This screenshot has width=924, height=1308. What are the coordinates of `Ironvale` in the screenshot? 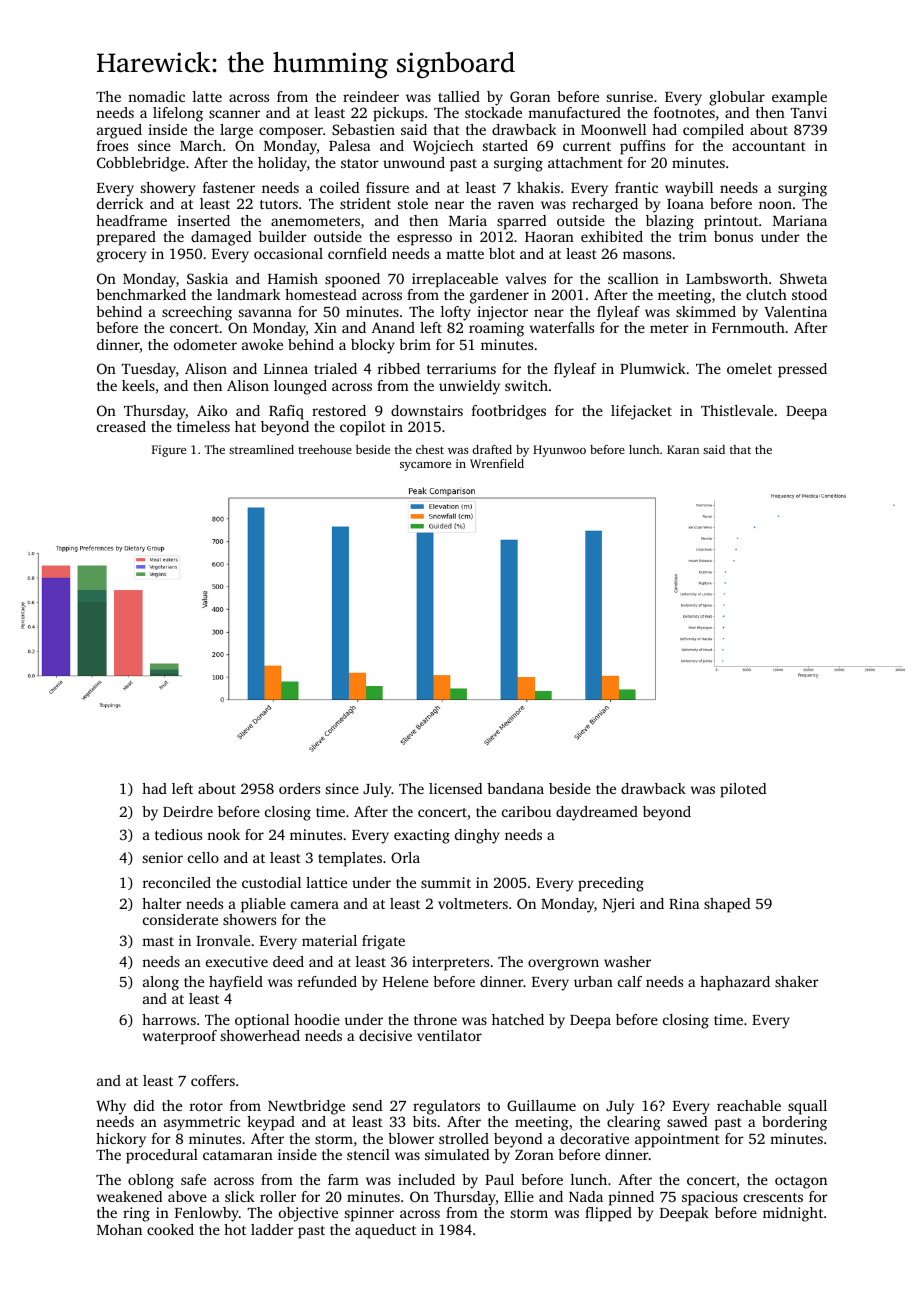 It's located at (223, 940).
